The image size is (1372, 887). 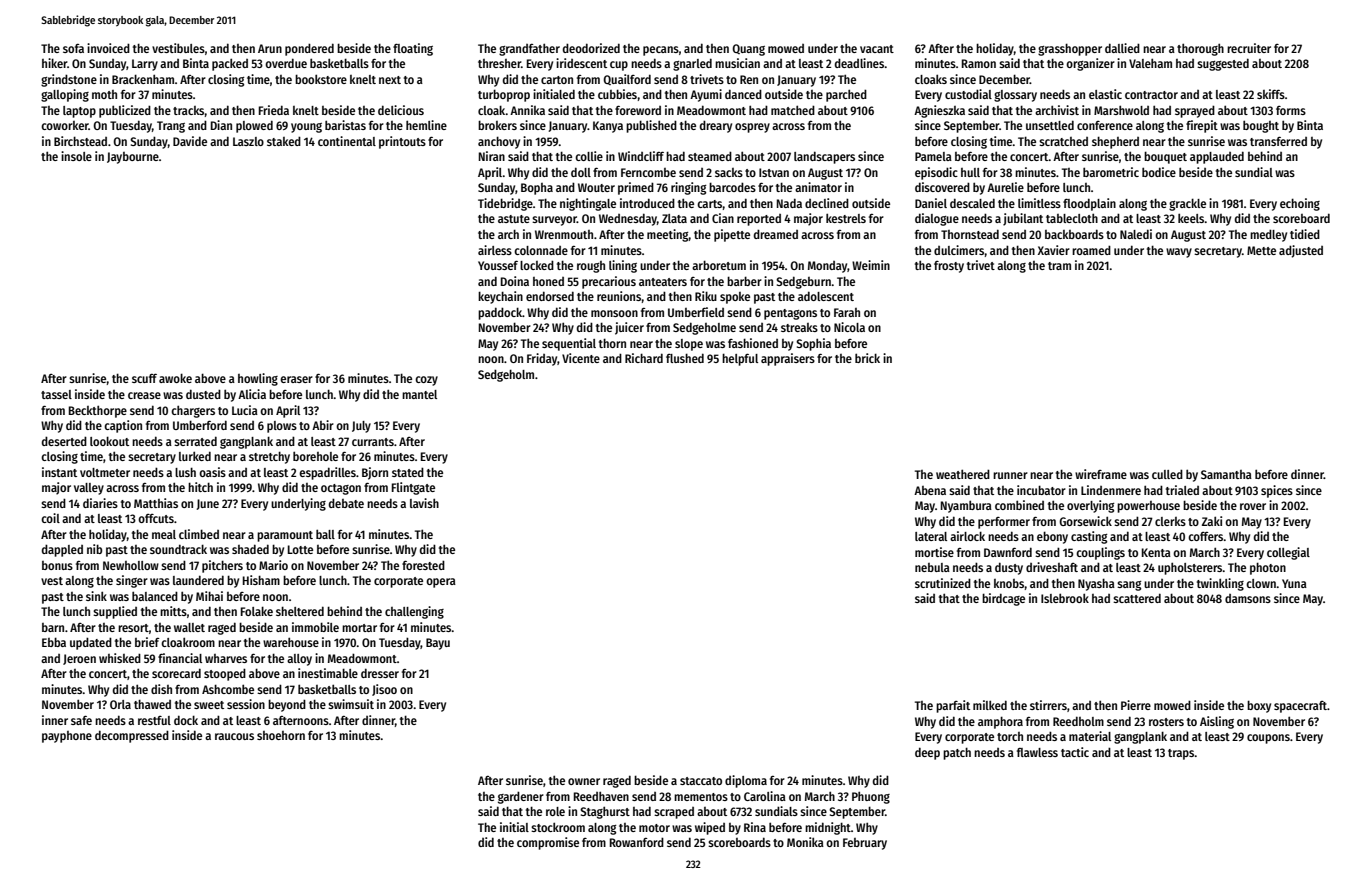 I want to click on tram, so click(x=1059, y=266).
